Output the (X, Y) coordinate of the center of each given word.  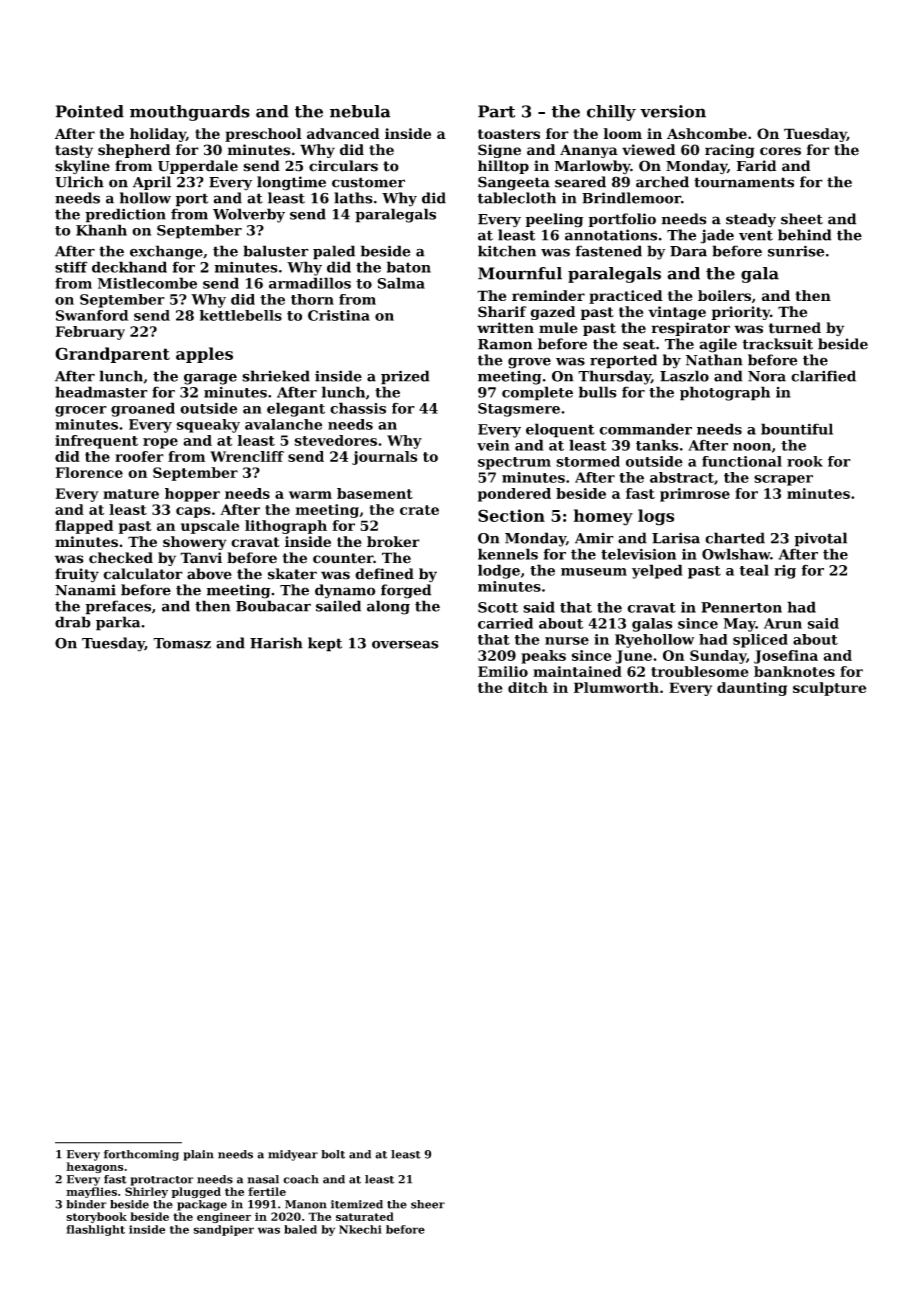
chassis (358, 408)
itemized (357, 1204)
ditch (528, 687)
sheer (428, 1204)
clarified (823, 376)
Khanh (101, 230)
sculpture (829, 689)
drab (73, 622)
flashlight (95, 1230)
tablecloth (517, 198)
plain (198, 1155)
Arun (783, 623)
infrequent (96, 442)
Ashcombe (707, 133)
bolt (333, 1154)
